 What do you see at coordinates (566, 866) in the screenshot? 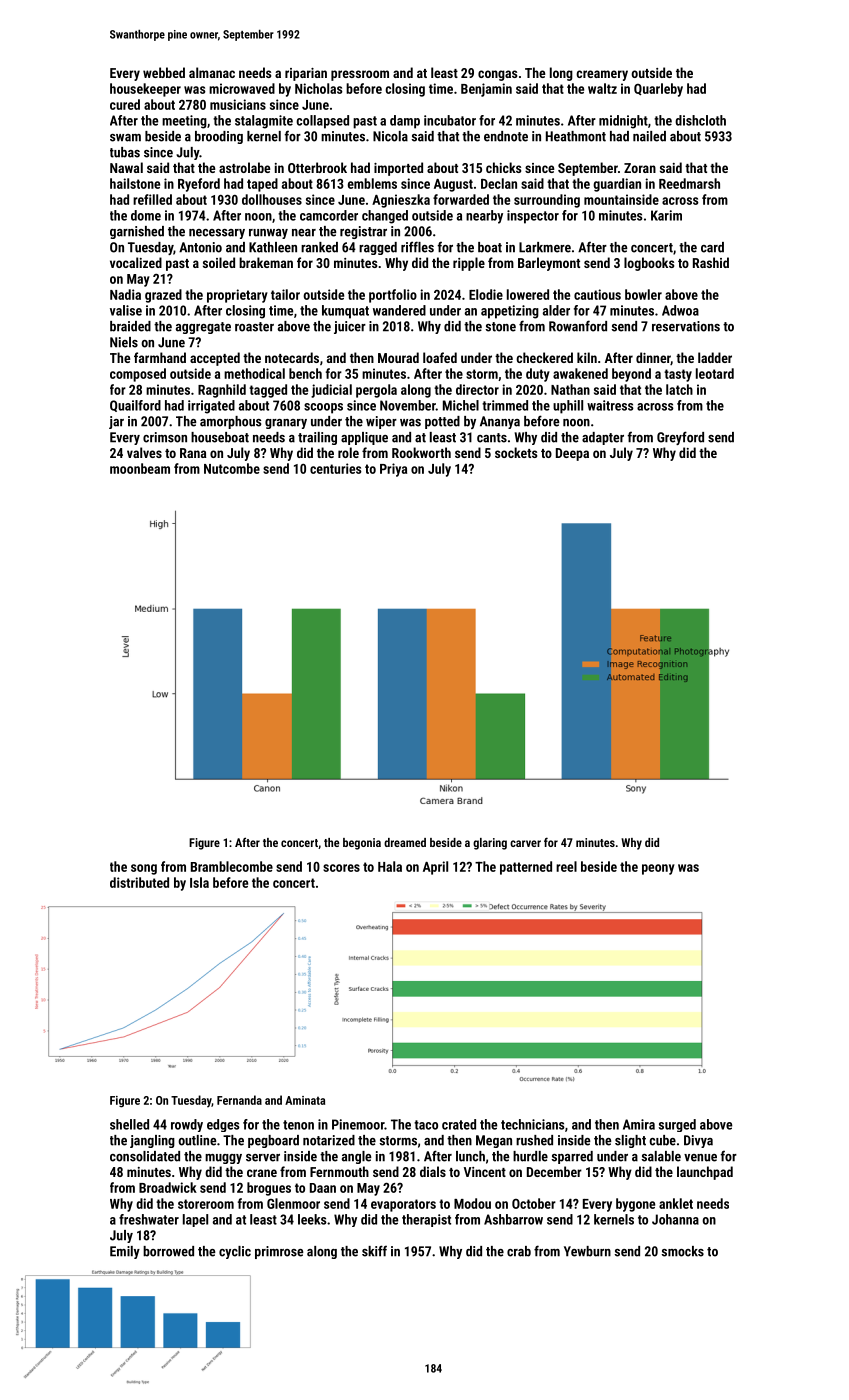
I see `reel` at bounding box center [566, 866].
